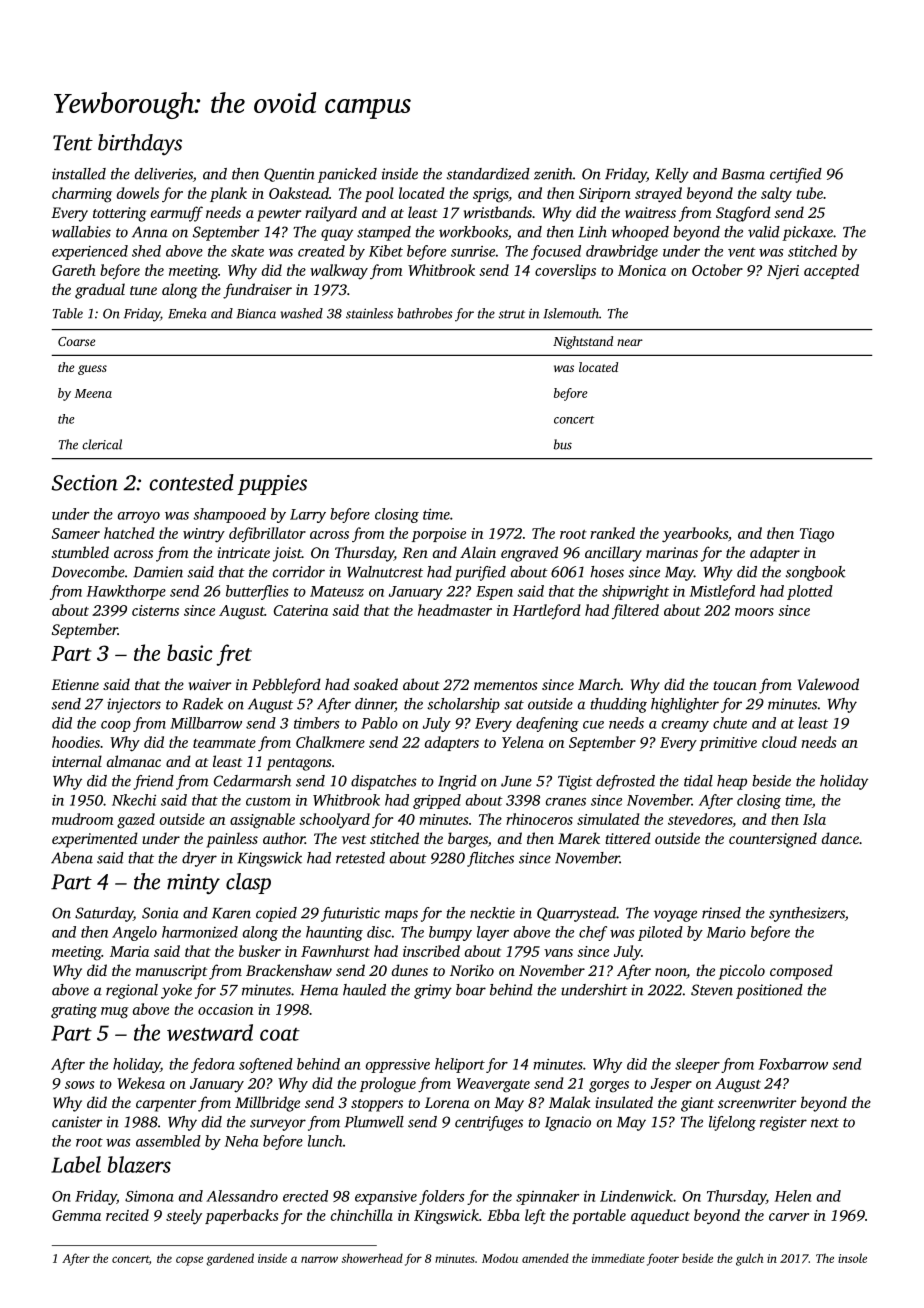 The image size is (924, 1308). I want to click on composed, so click(801, 972).
